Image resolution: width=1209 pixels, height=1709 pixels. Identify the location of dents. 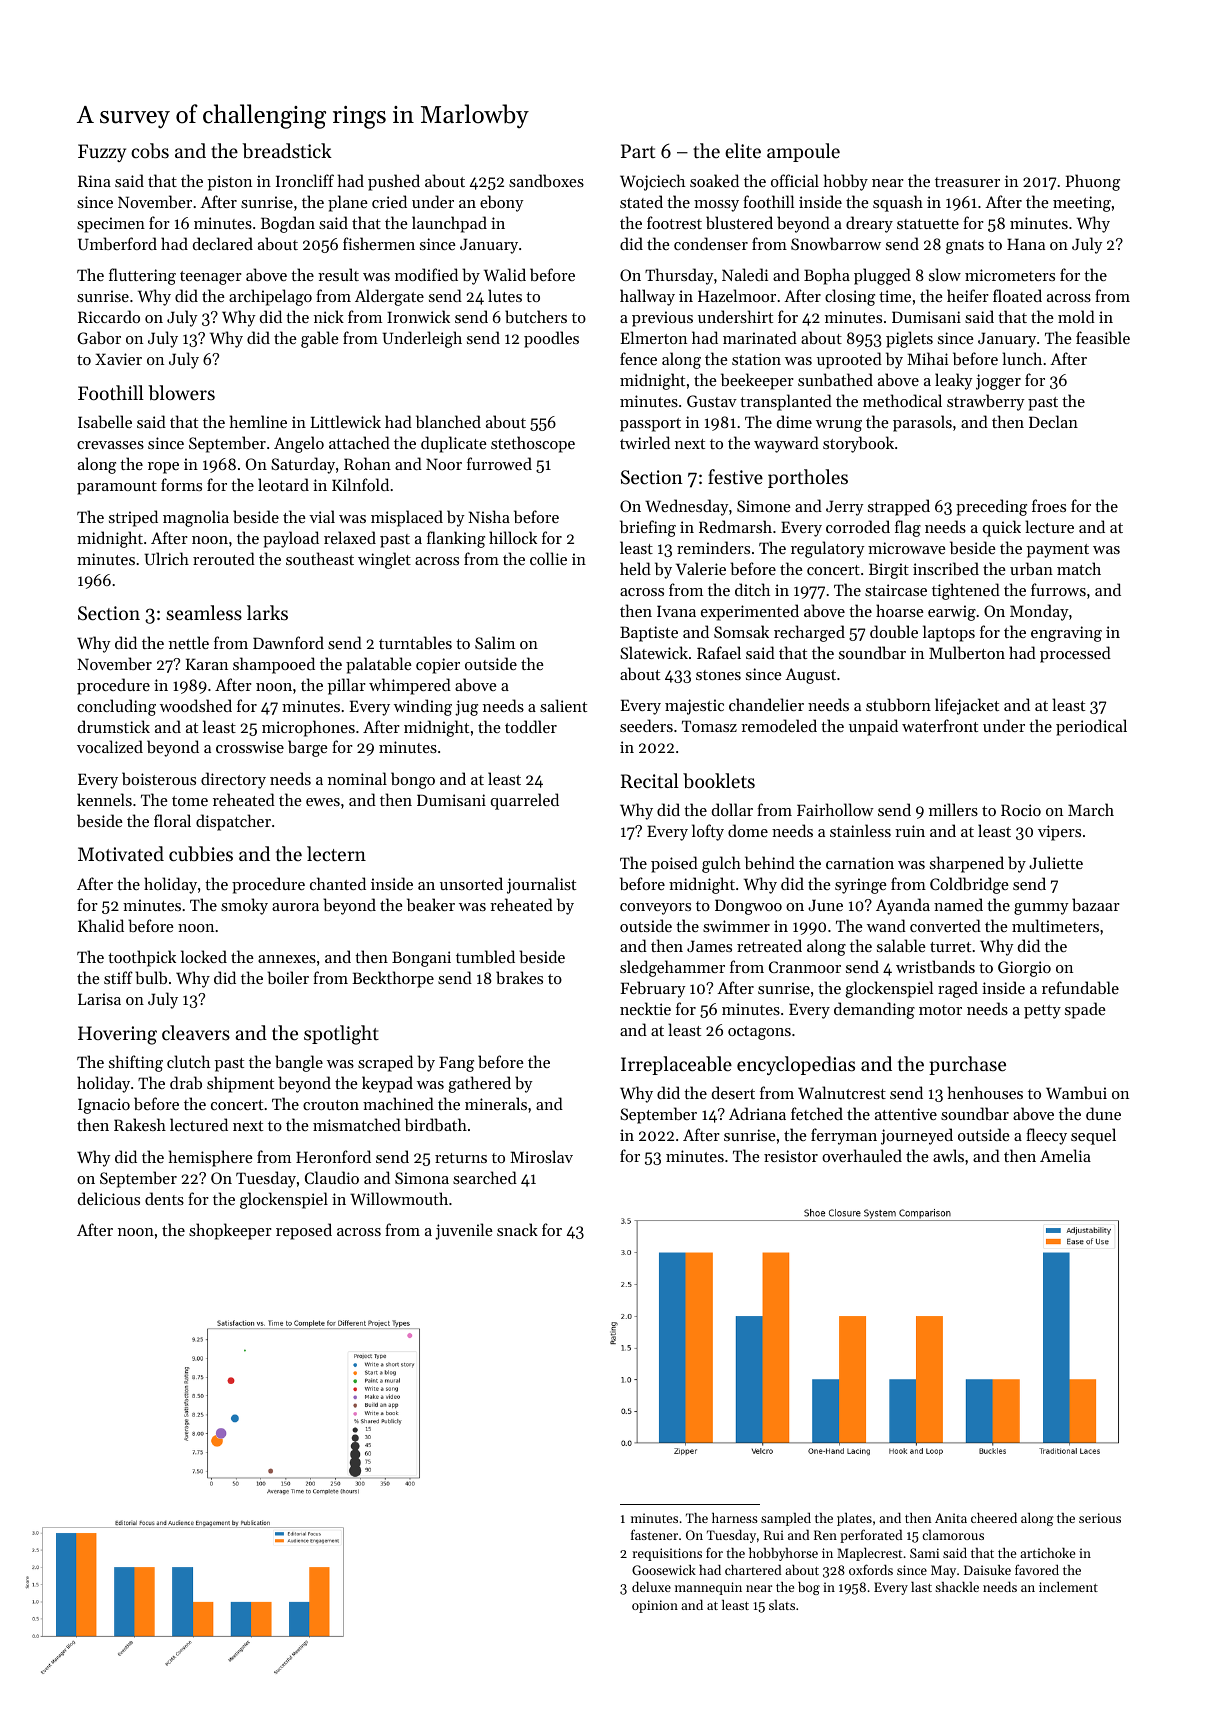
(164, 1198).
